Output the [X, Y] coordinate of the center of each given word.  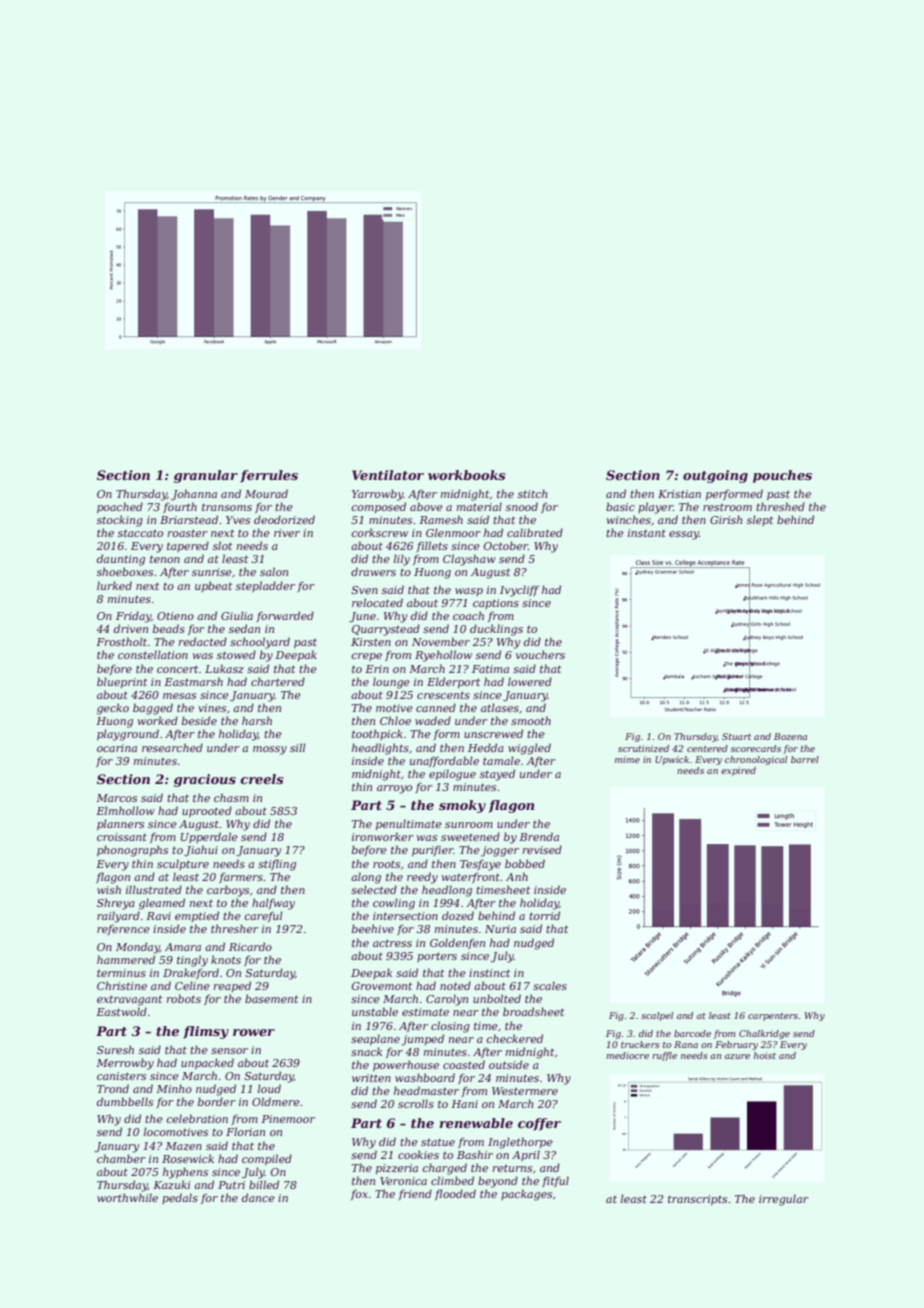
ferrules [269, 476]
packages [526, 1195]
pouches [782, 476]
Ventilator [388, 475]
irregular [784, 1200]
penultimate [409, 824]
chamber [121, 1158]
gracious [205, 780]
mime [627, 759]
